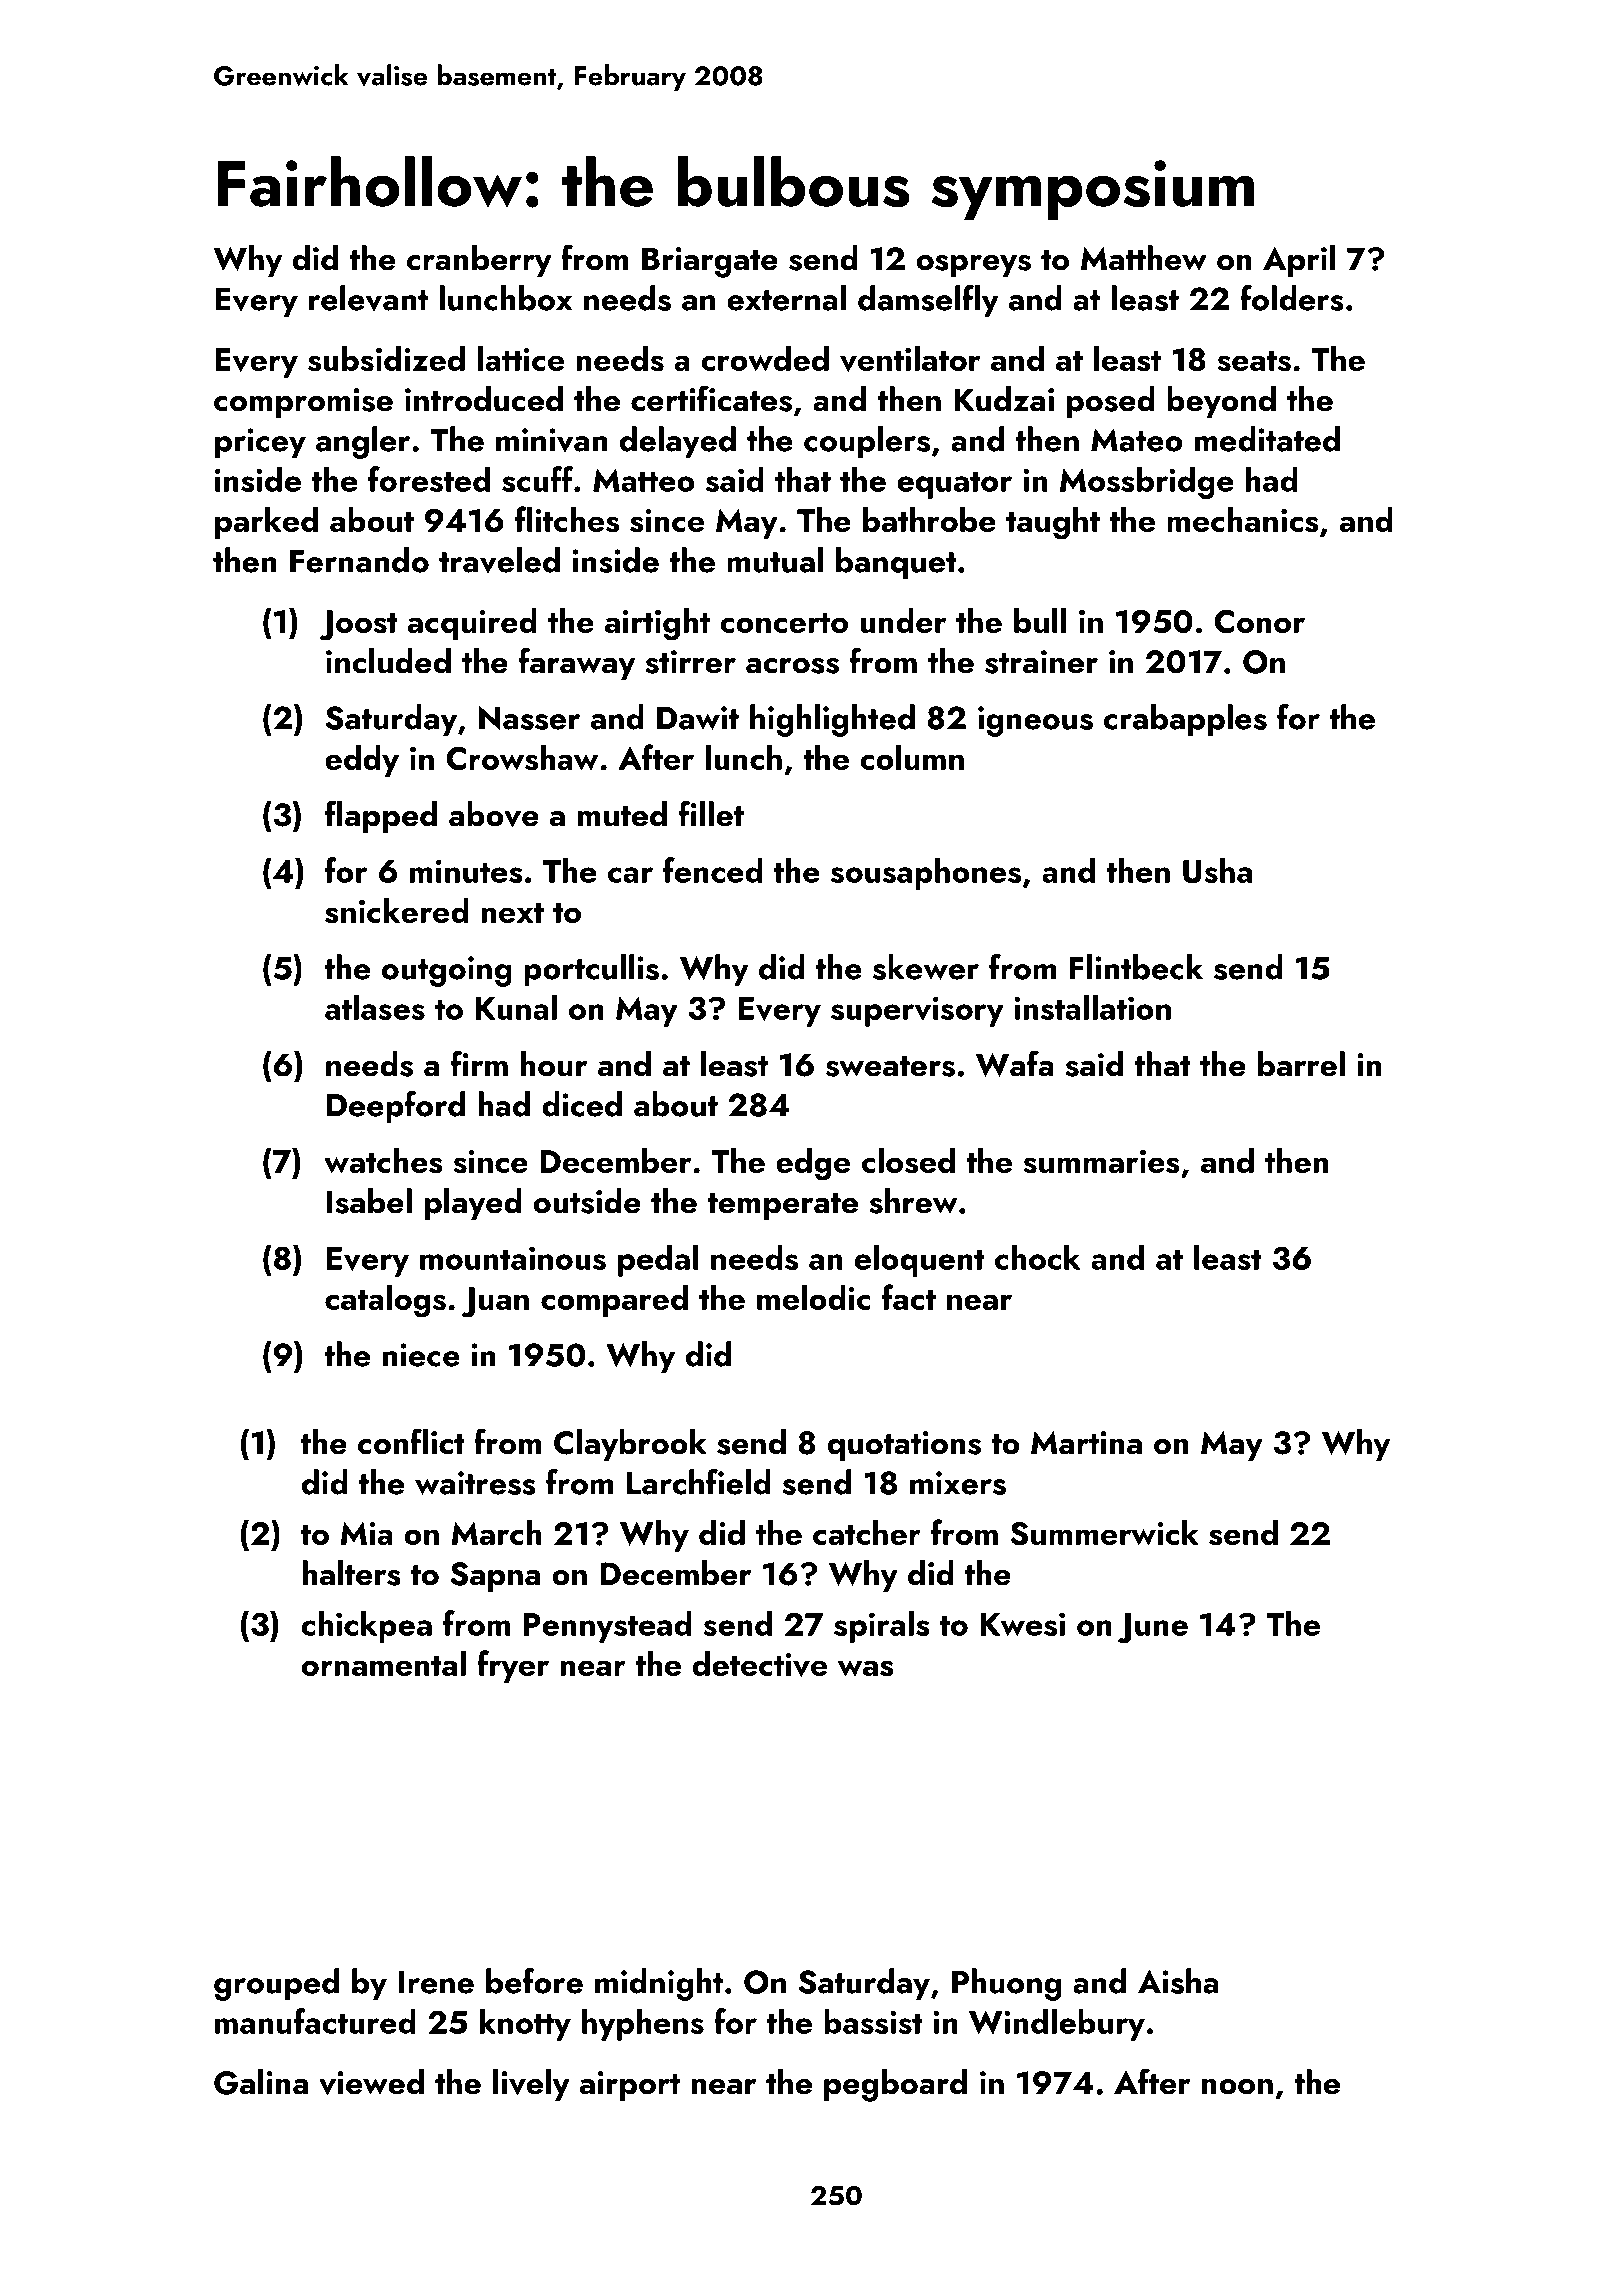 This page has width=1620, height=2292. I want to click on summaries, so click(1101, 1162).
